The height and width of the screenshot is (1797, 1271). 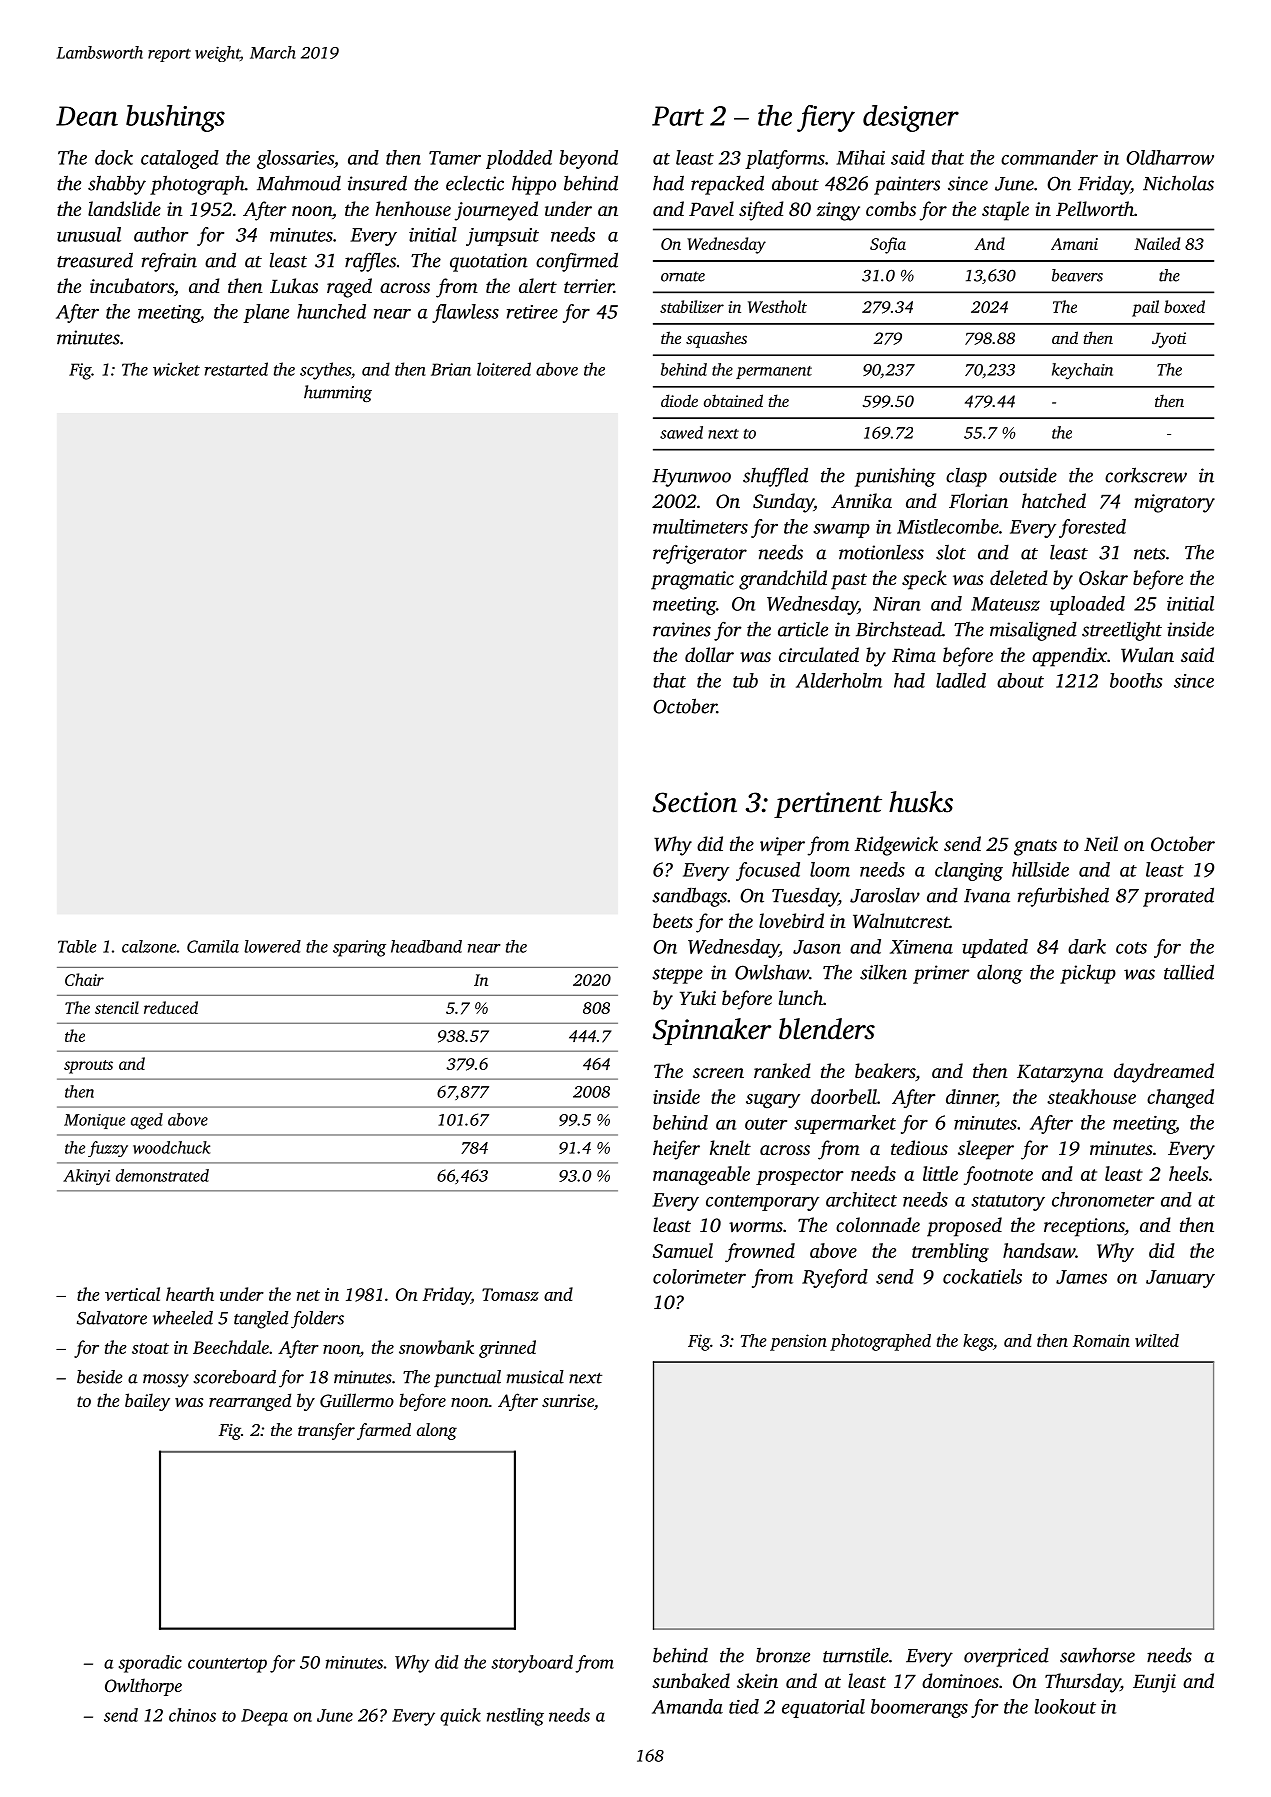 What do you see at coordinates (1077, 275) in the screenshot?
I see `beavers` at bounding box center [1077, 275].
